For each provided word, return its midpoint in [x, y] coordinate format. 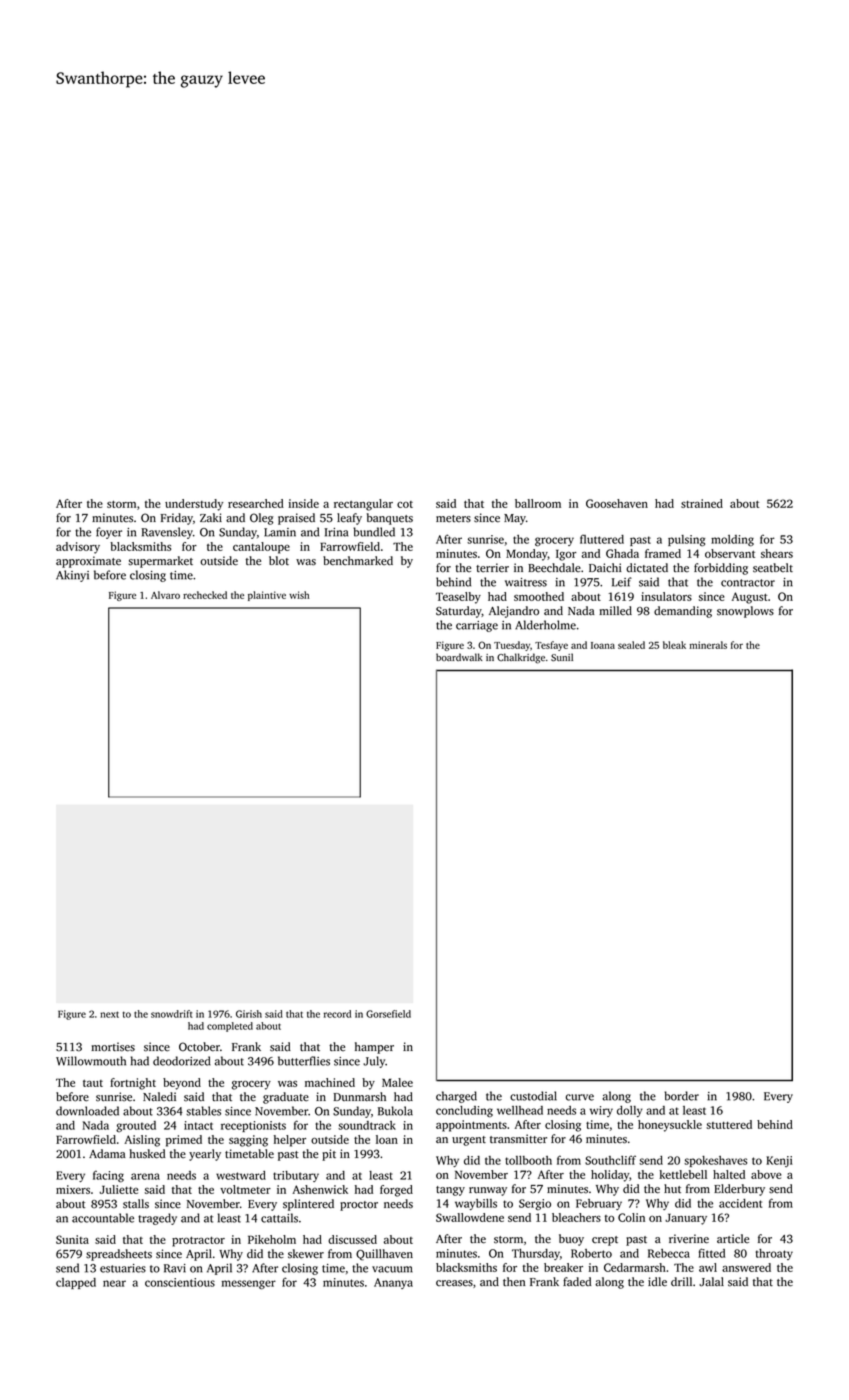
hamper [374, 1048]
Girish [249, 1014]
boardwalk [459, 657]
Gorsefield [388, 1014]
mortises [113, 1047]
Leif [622, 582]
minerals [708, 645]
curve [580, 1097]
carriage [477, 626]
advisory [78, 548]
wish [299, 595]
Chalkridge [521, 658]
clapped [76, 1283]
